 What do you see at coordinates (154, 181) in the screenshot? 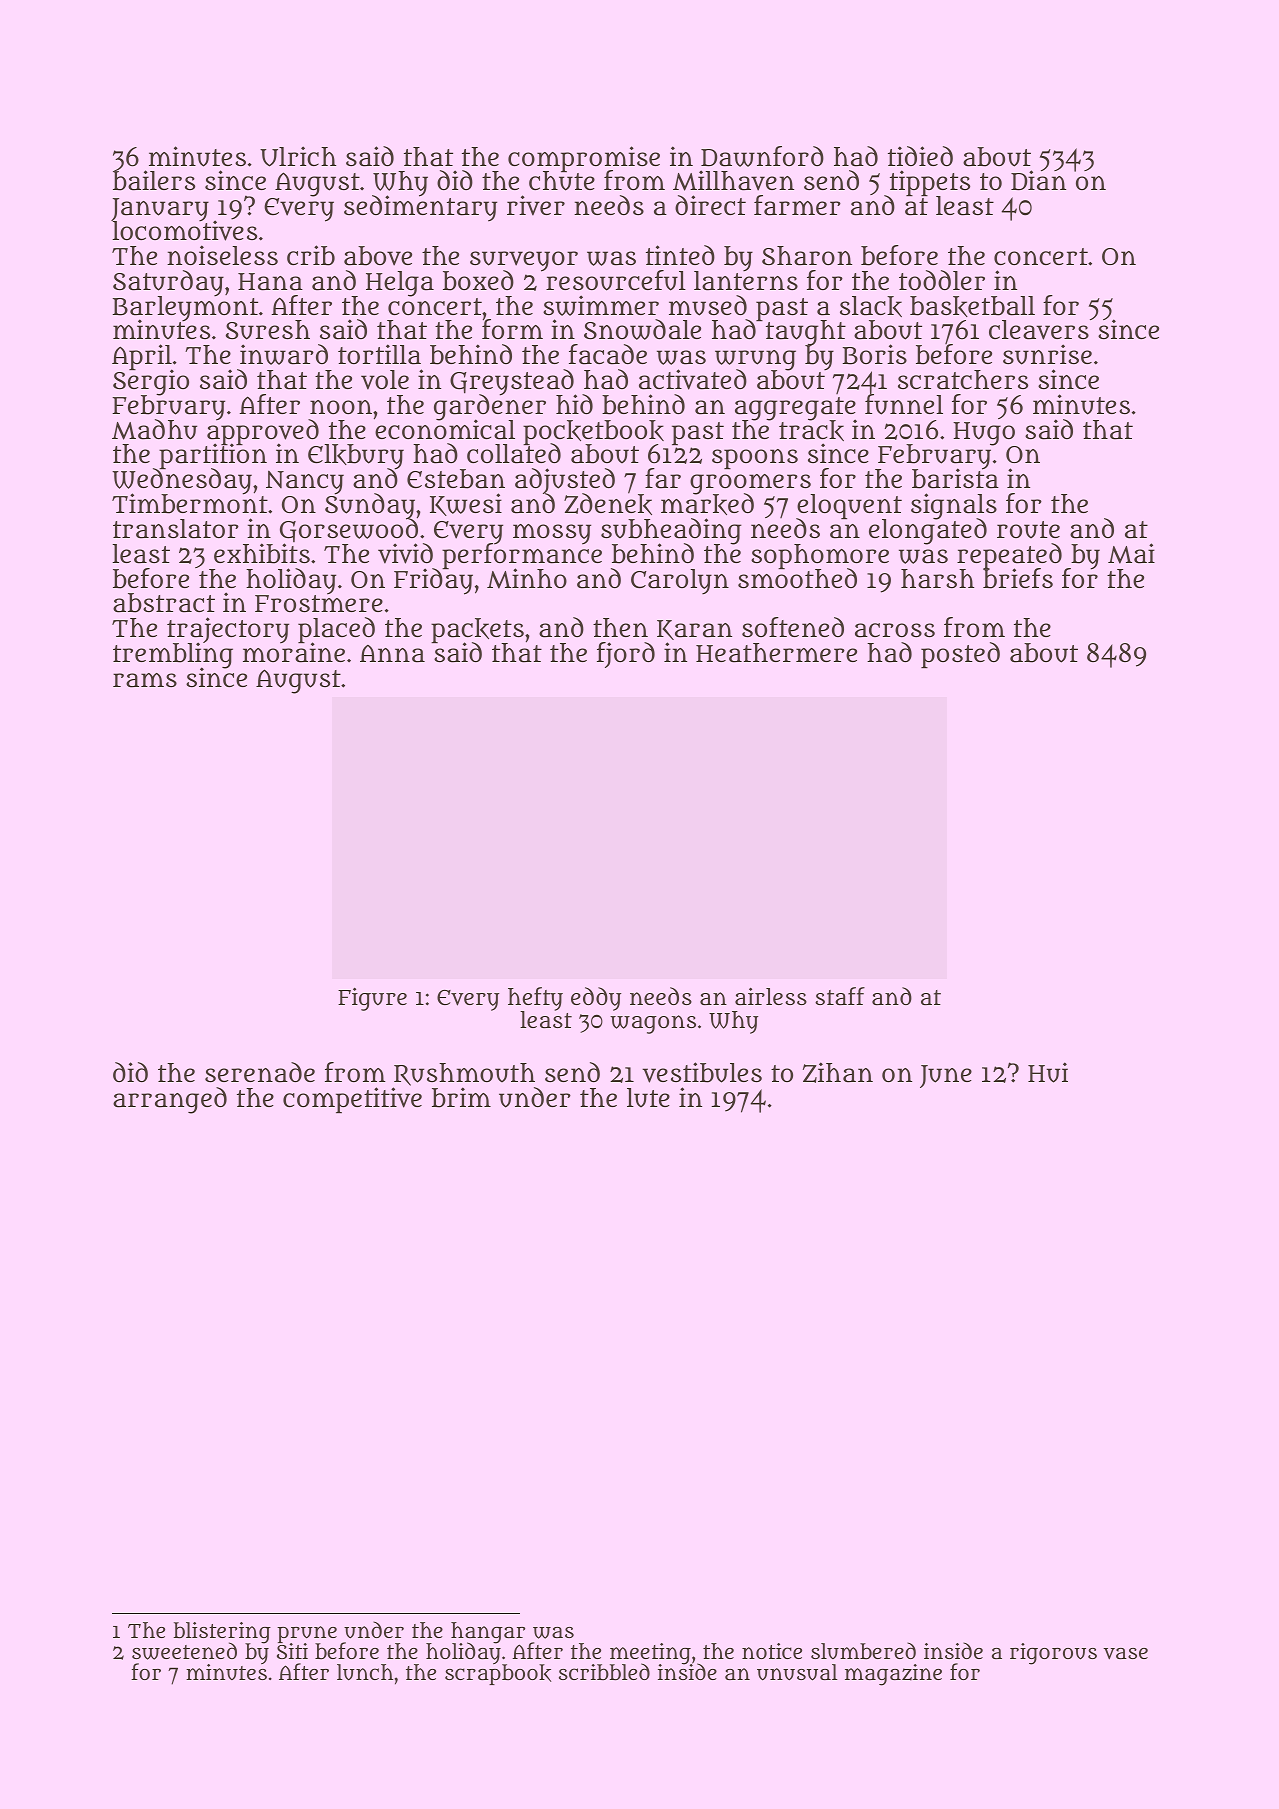
I see `bailers` at bounding box center [154, 181].
